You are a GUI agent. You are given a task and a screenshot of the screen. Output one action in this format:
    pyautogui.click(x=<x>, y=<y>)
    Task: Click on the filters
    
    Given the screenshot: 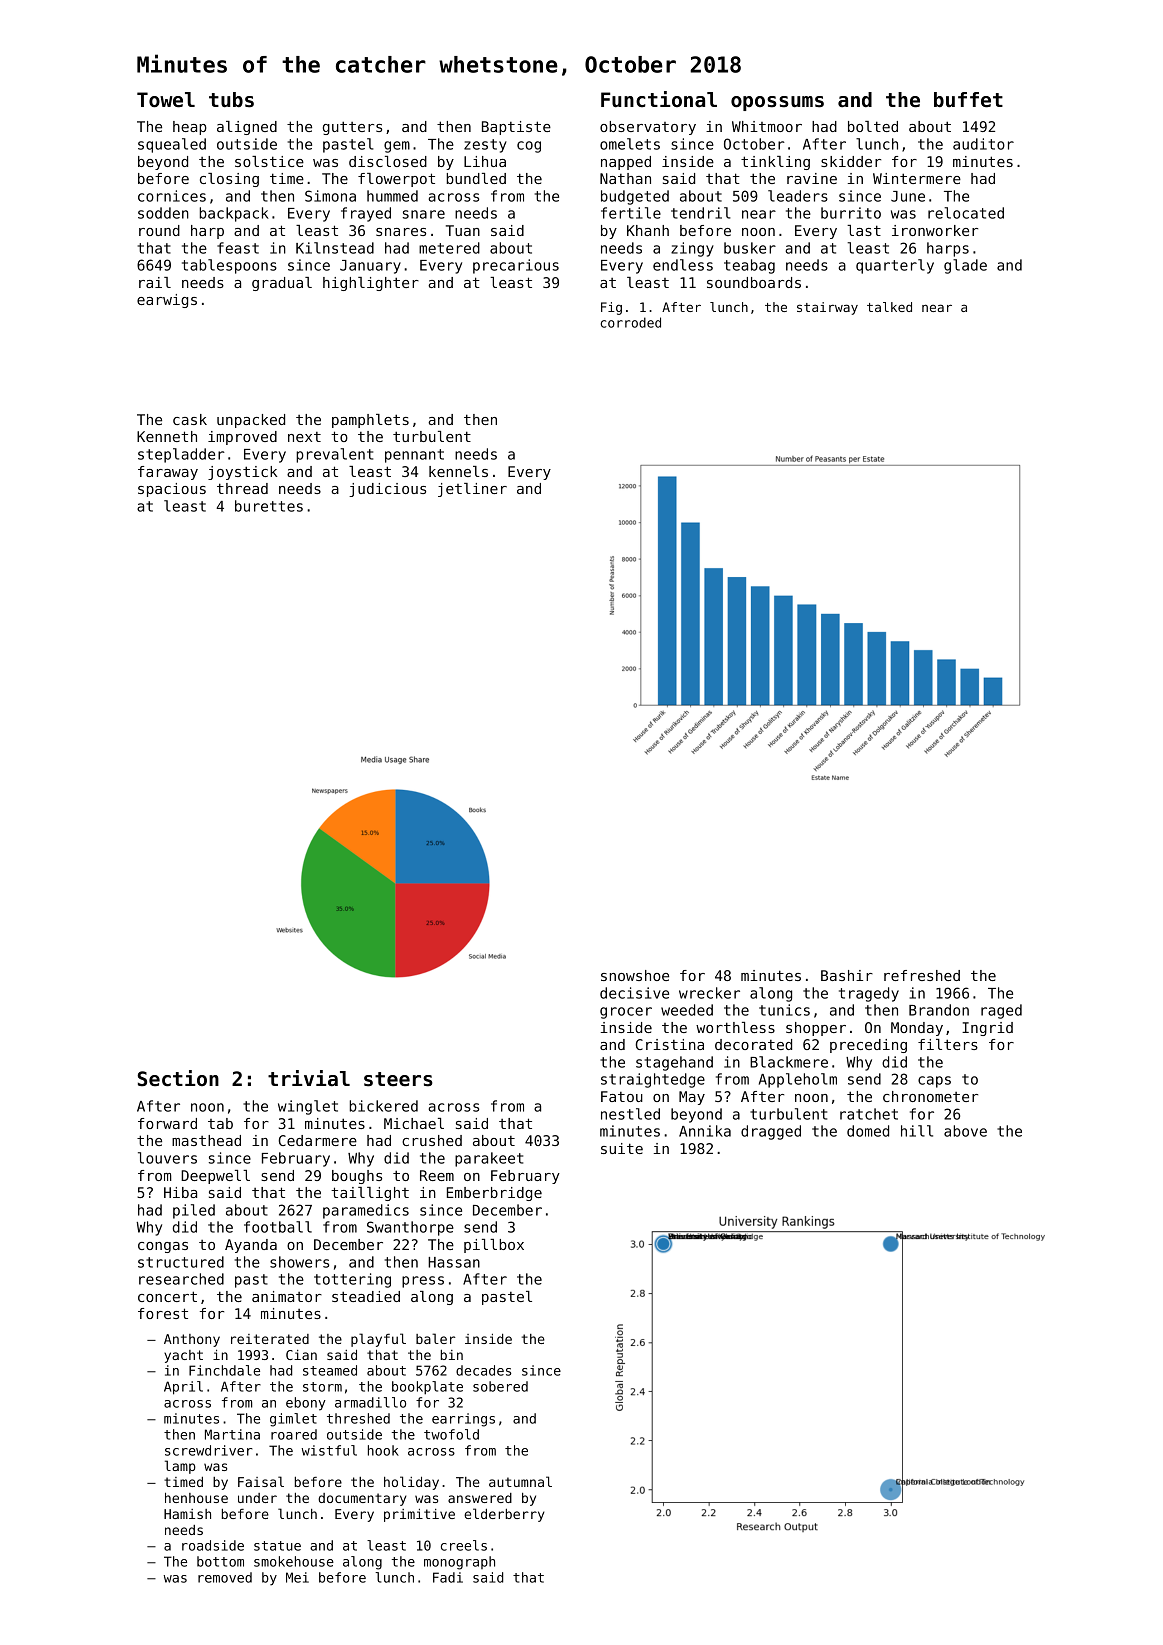 What is the action you would take?
    pyautogui.click(x=948, y=1044)
